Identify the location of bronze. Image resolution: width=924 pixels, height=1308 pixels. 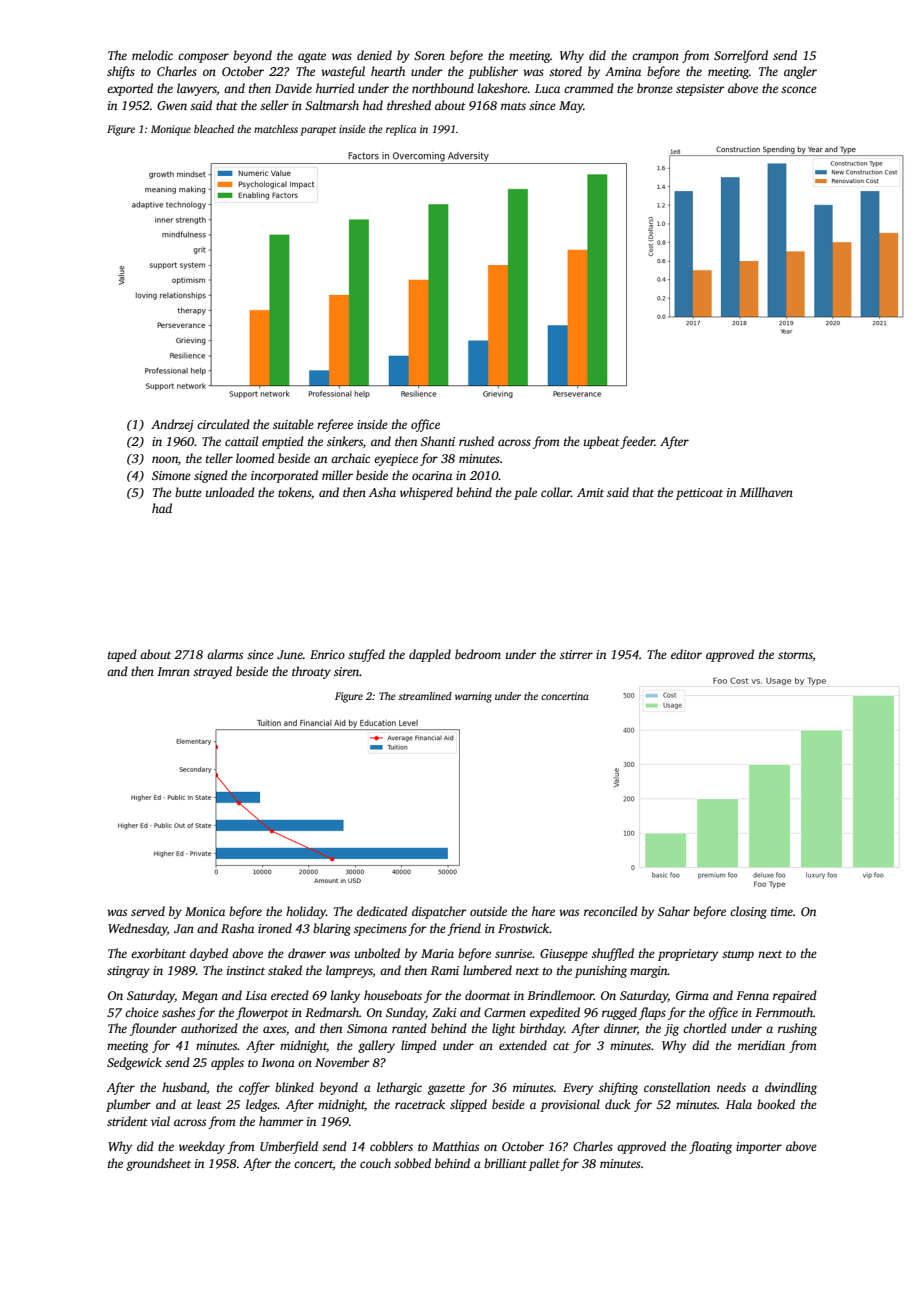
(655, 88).
